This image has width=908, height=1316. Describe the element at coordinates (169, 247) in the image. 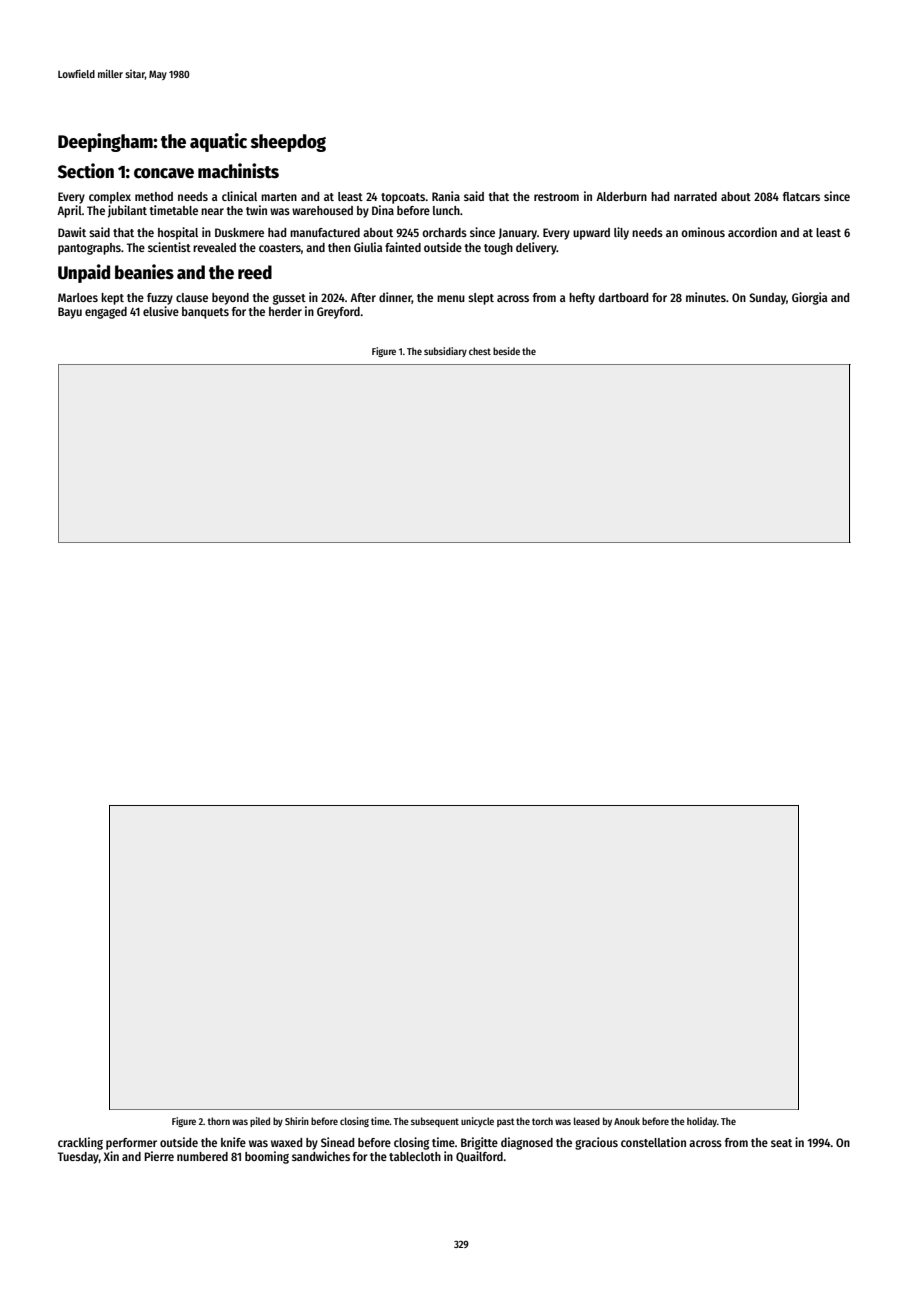

I see `scientist` at that location.
